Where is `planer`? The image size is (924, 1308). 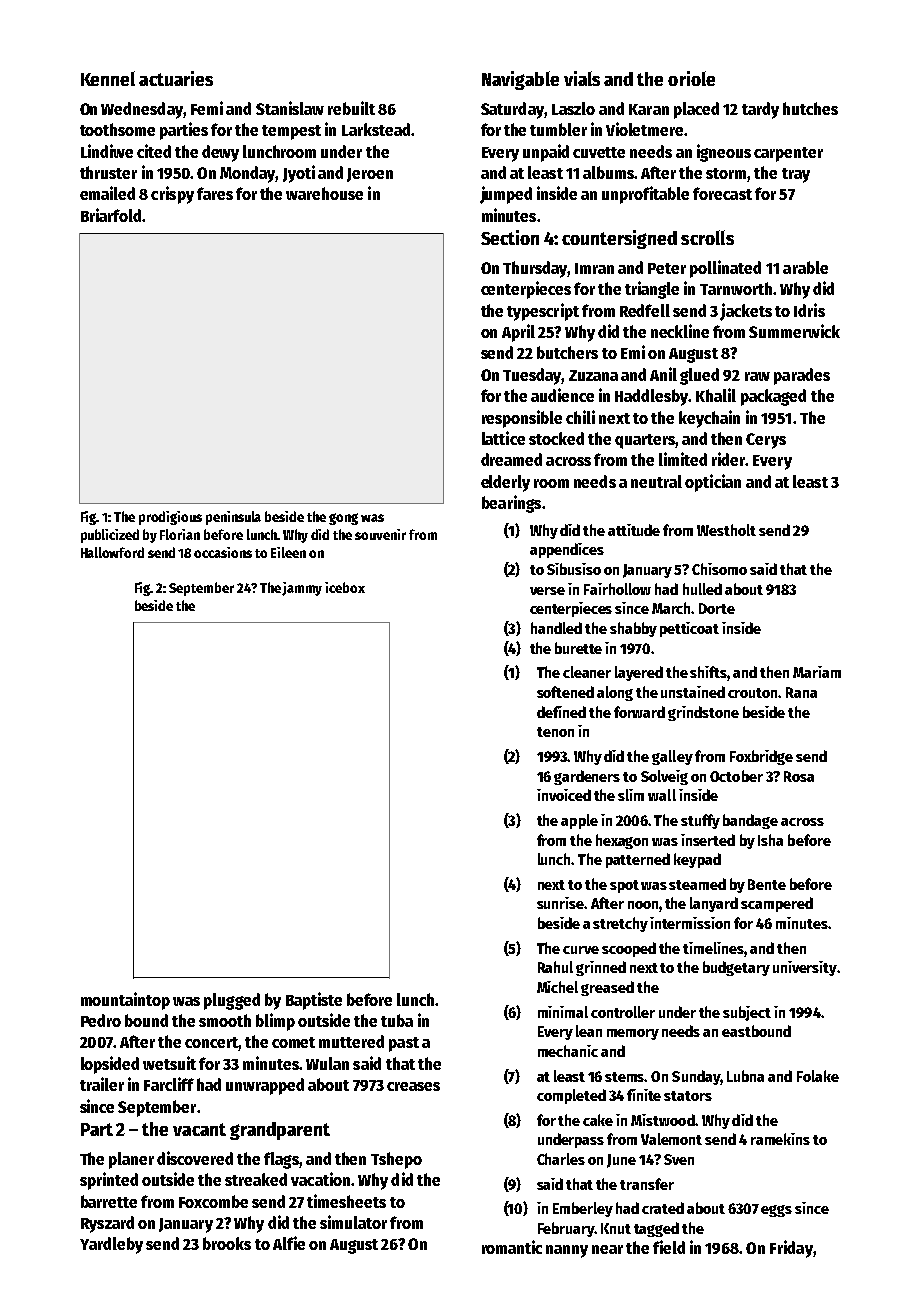
planer is located at coordinates (131, 1160).
